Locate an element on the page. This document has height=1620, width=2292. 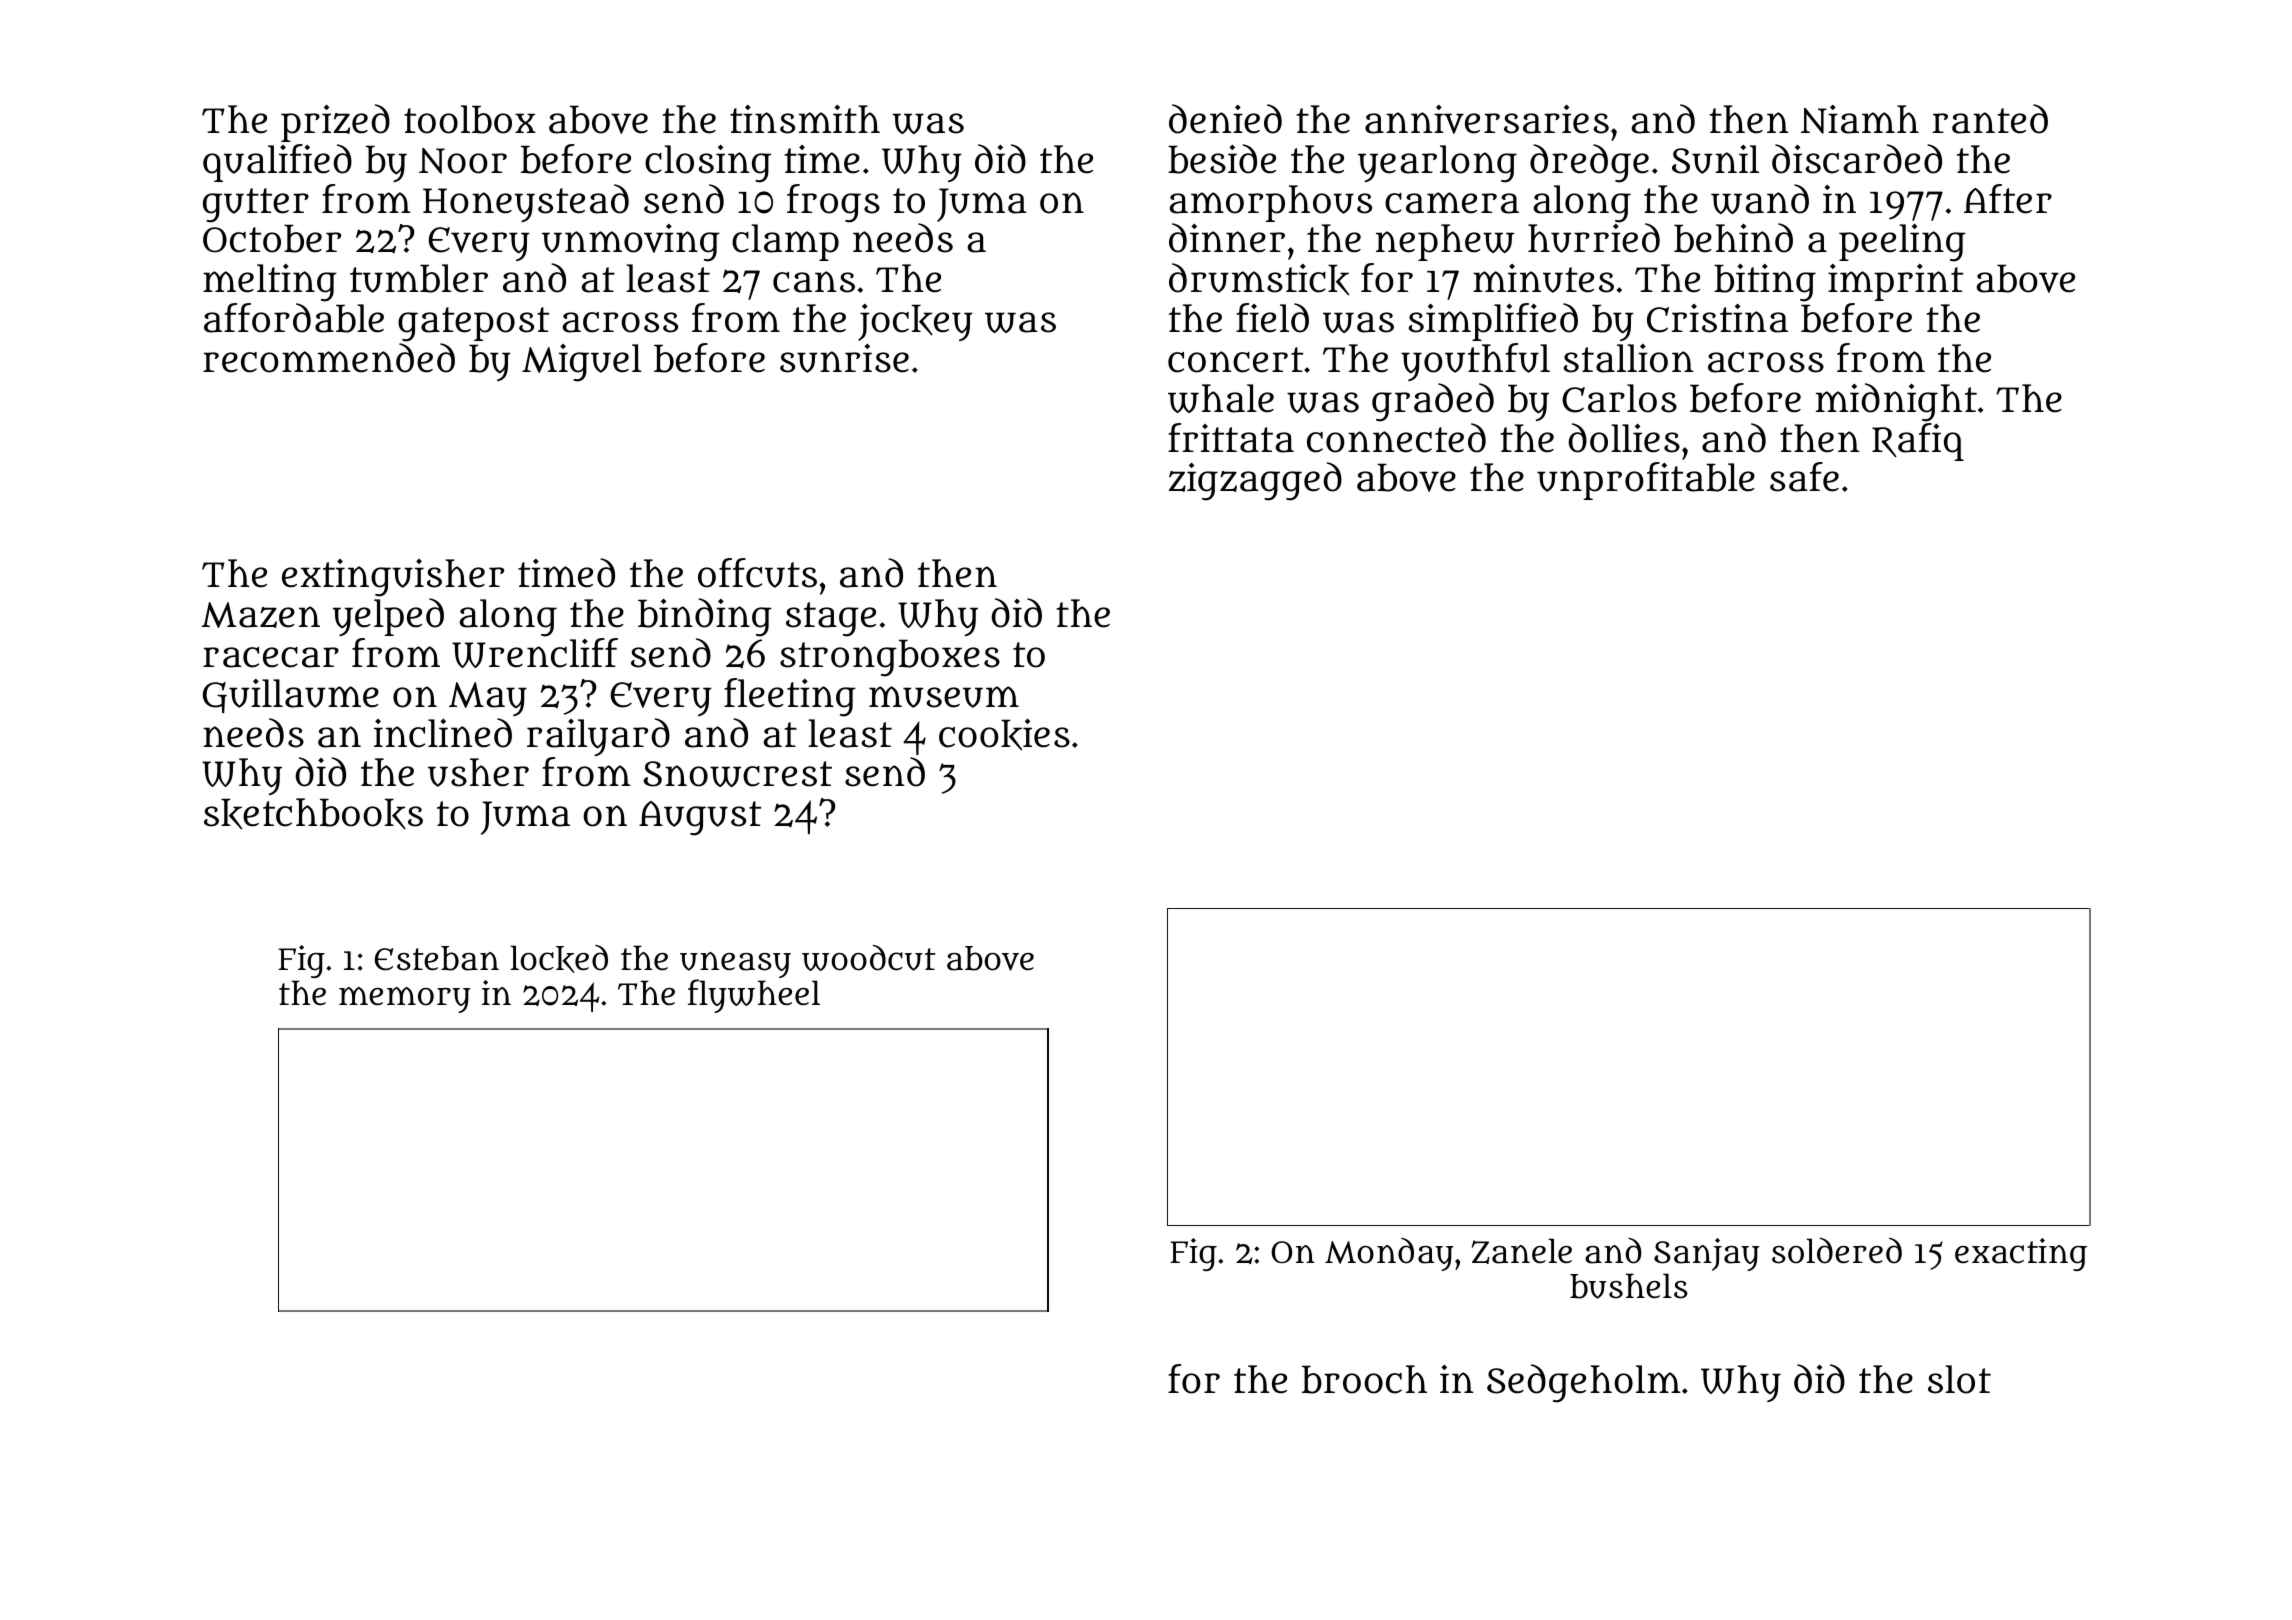
memory is located at coordinates (404, 1000).
